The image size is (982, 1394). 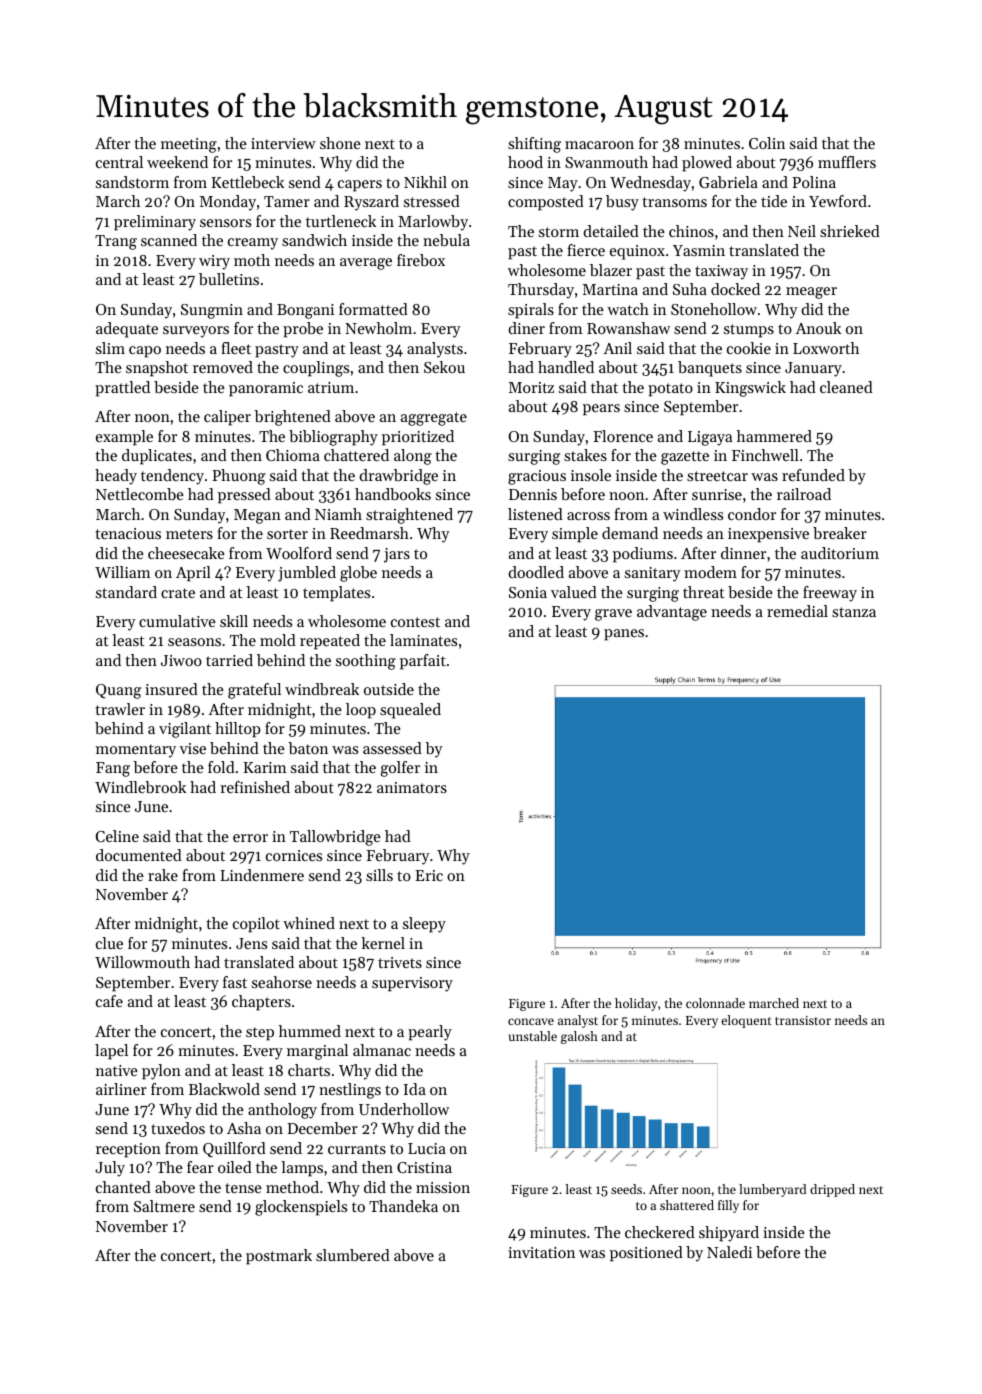 I want to click on momentary, so click(x=136, y=751).
